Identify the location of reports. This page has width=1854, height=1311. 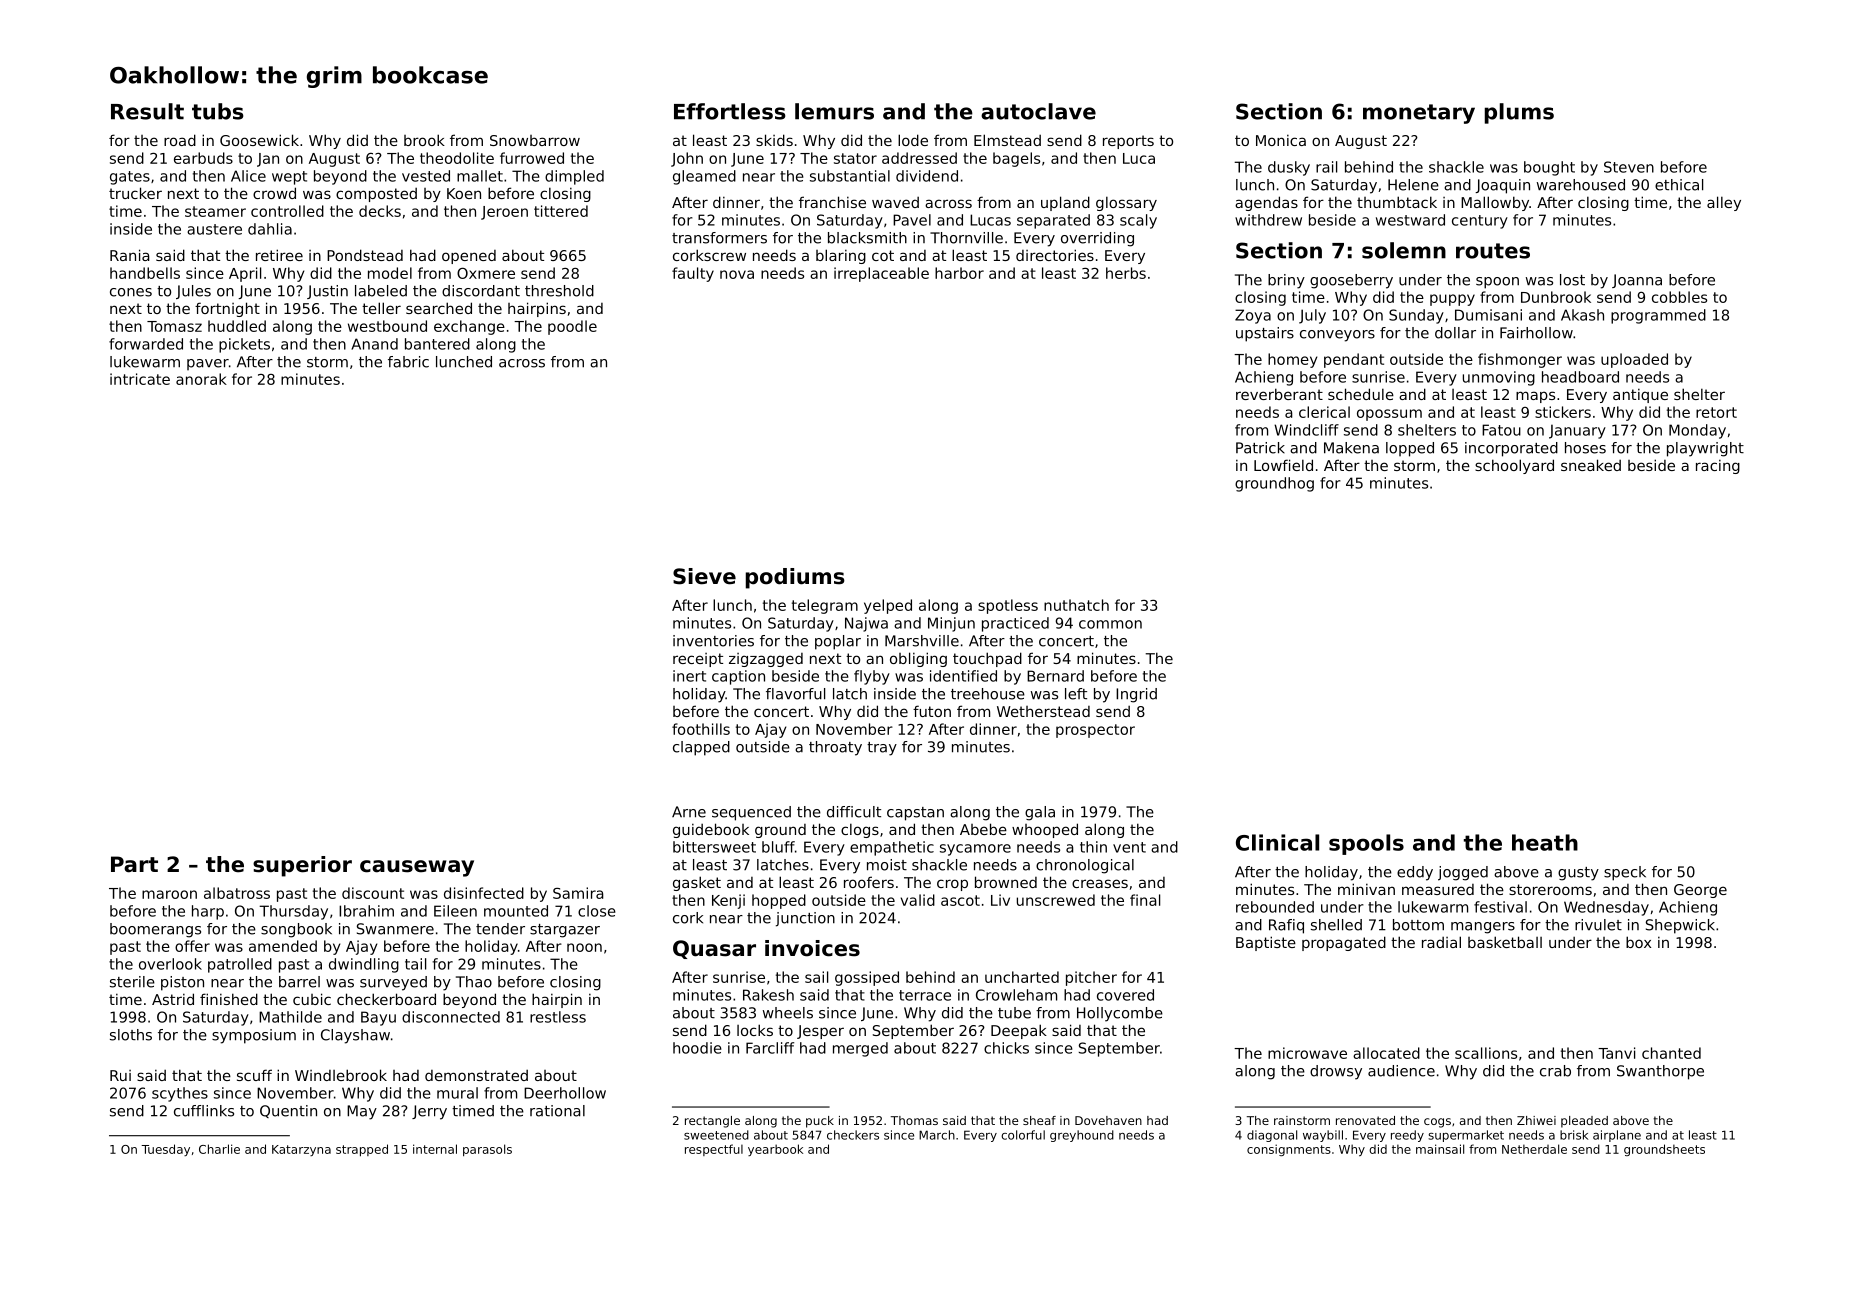
(1128, 142).
